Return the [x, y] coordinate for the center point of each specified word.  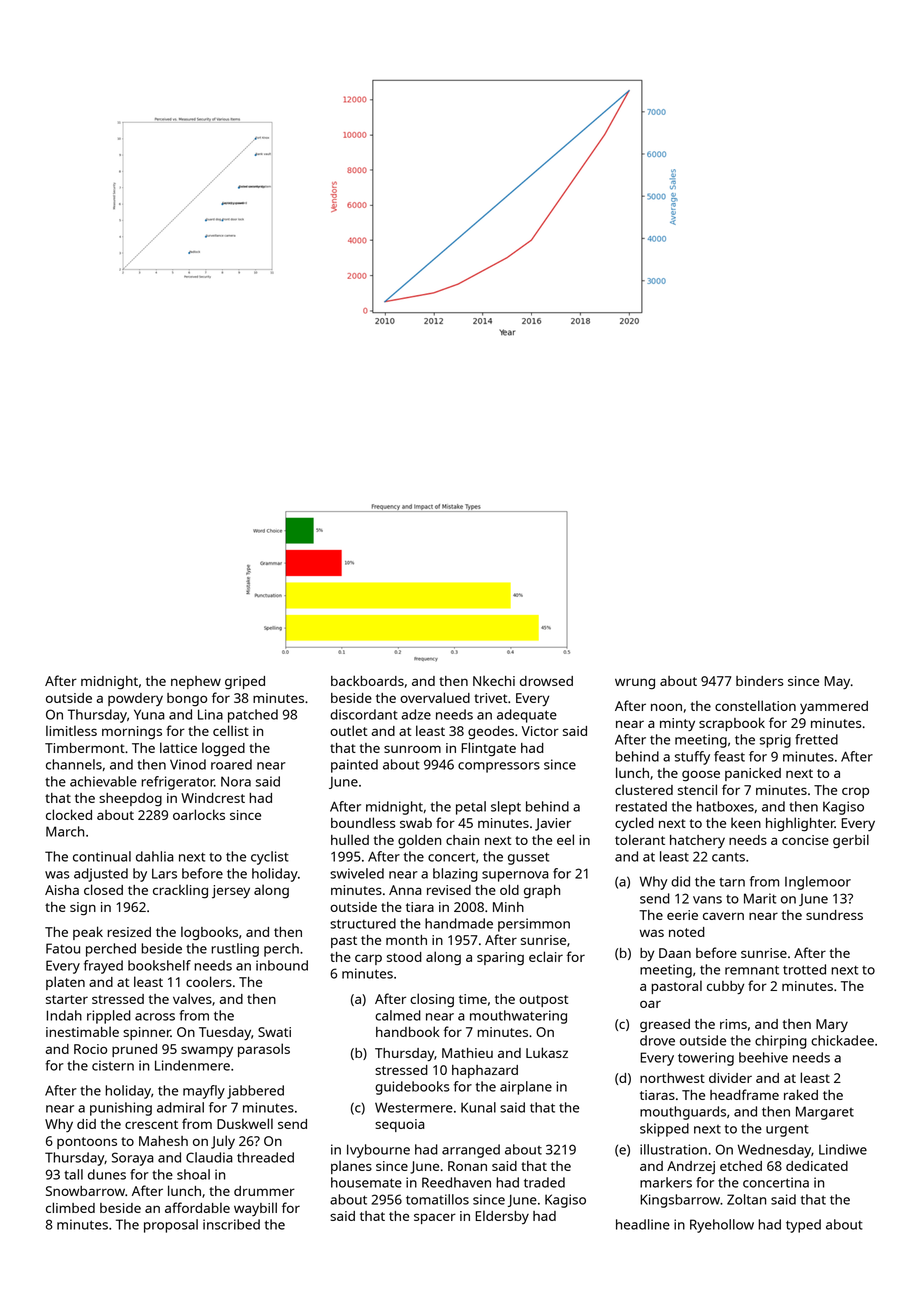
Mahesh [163, 1141]
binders [759, 681]
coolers [209, 981]
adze [416, 714]
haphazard [485, 1071]
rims [733, 1024]
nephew [196, 682]
